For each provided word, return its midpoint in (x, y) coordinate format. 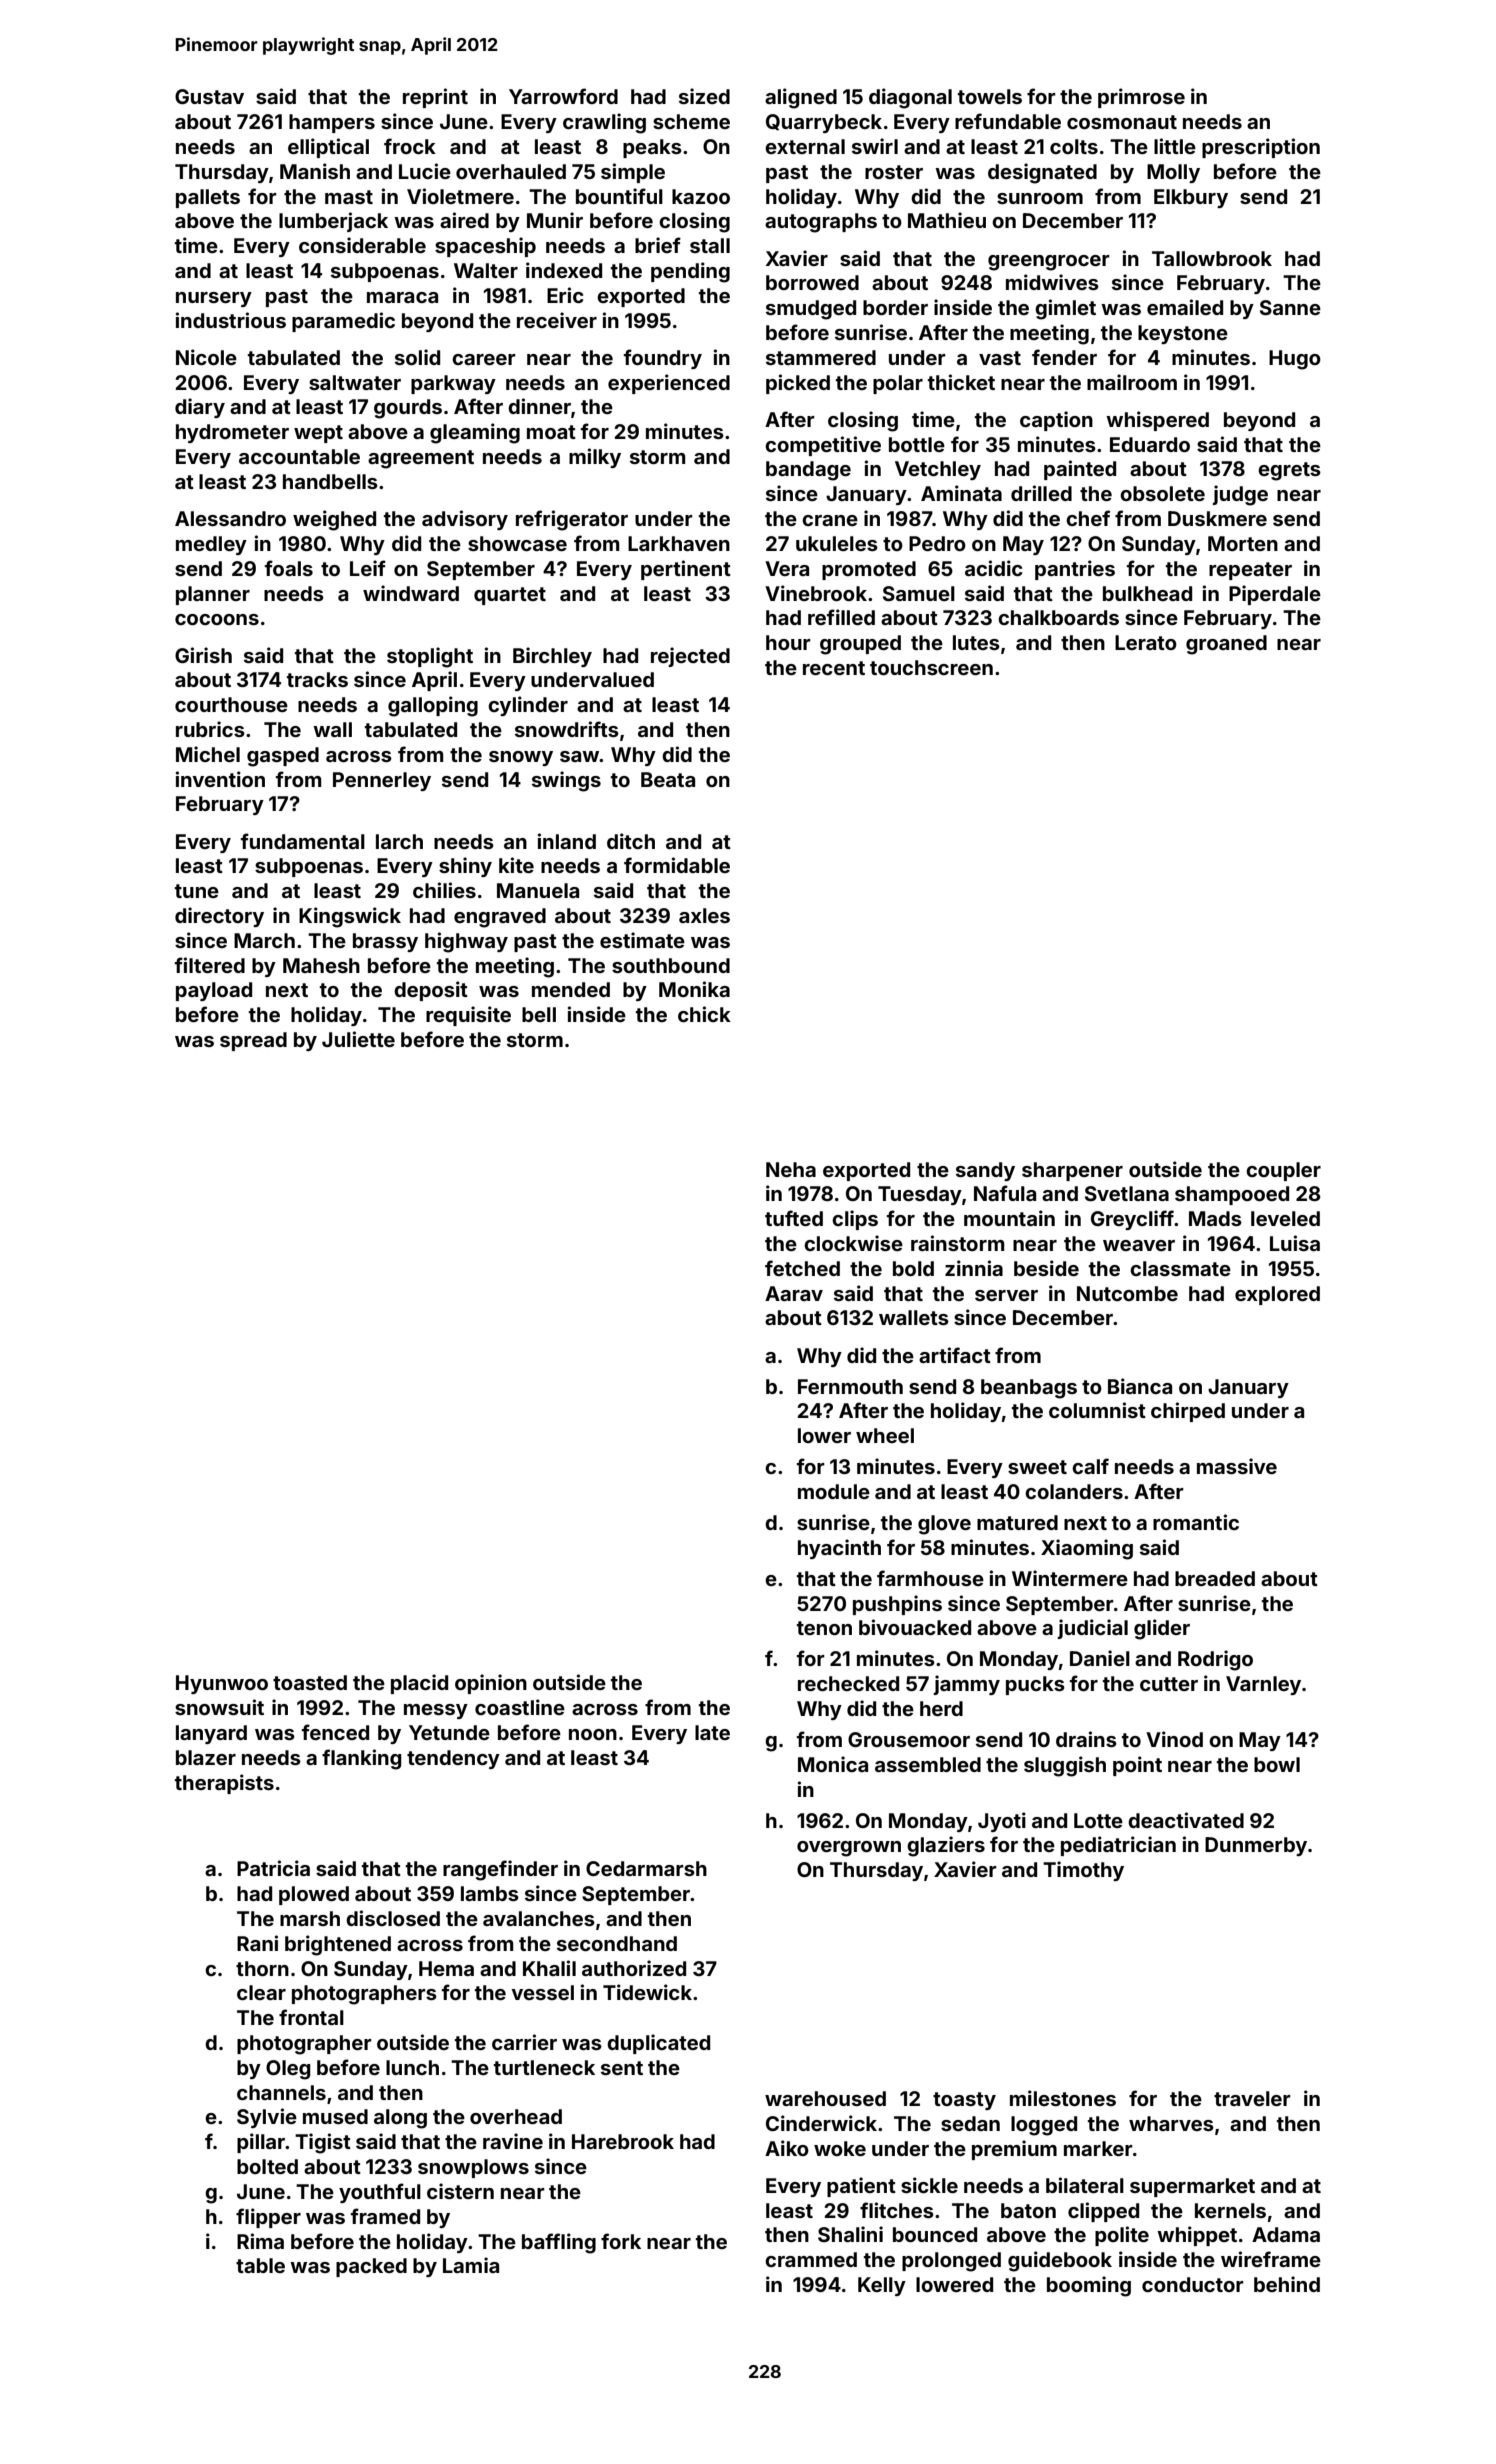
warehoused (825, 2098)
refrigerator (572, 520)
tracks (317, 679)
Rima (260, 2241)
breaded (1215, 1578)
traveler (1252, 2098)
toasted (310, 1682)
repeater (1250, 571)
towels (990, 96)
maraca (402, 297)
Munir (555, 220)
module (834, 1491)
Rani (257, 1943)
